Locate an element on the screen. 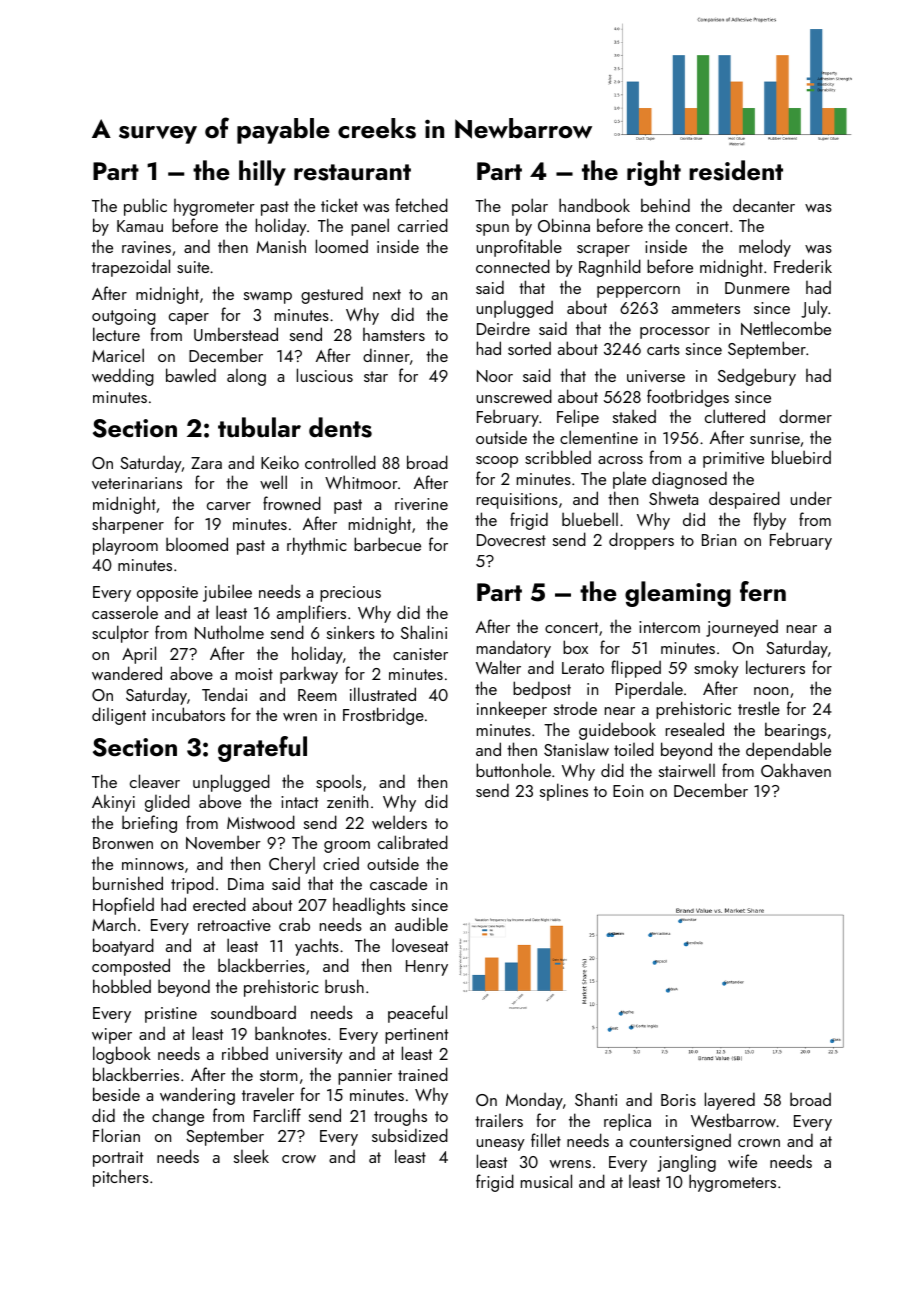 This screenshot has height=1308, width=924. public is located at coordinates (145, 207).
